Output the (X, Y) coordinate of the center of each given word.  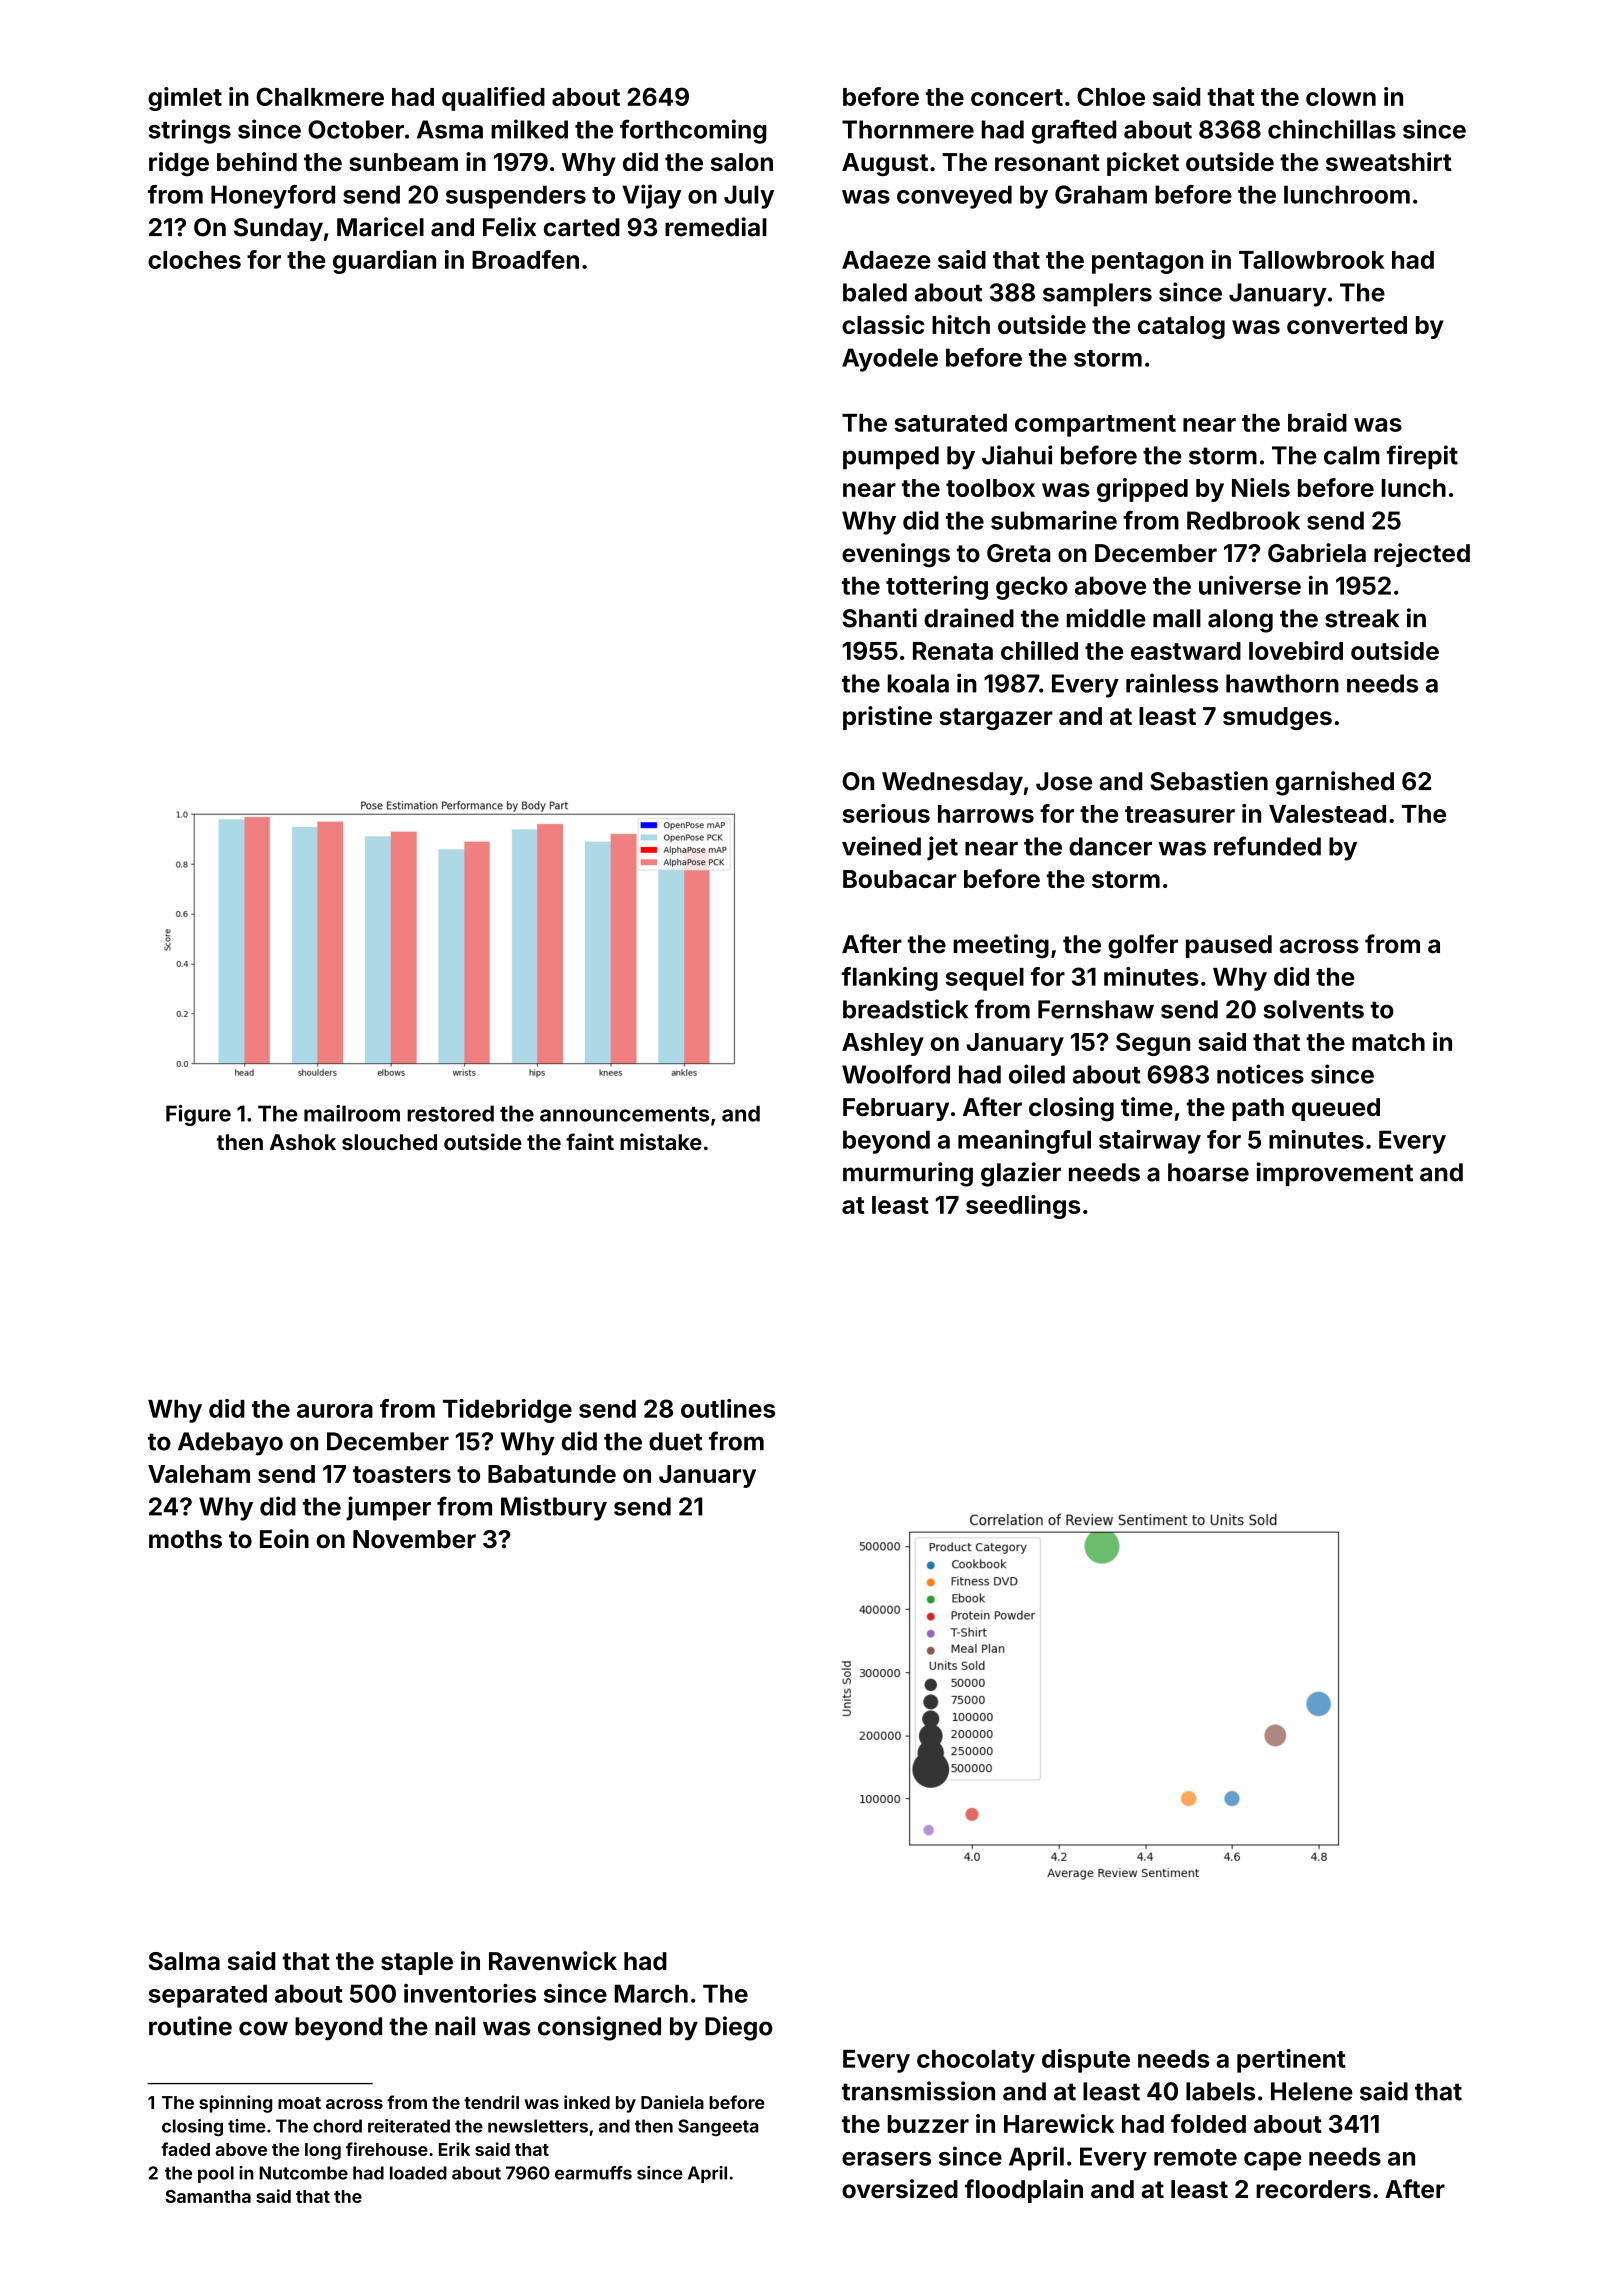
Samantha (208, 2196)
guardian (384, 262)
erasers (886, 2159)
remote (1195, 2157)
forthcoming (693, 131)
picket (1143, 164)
